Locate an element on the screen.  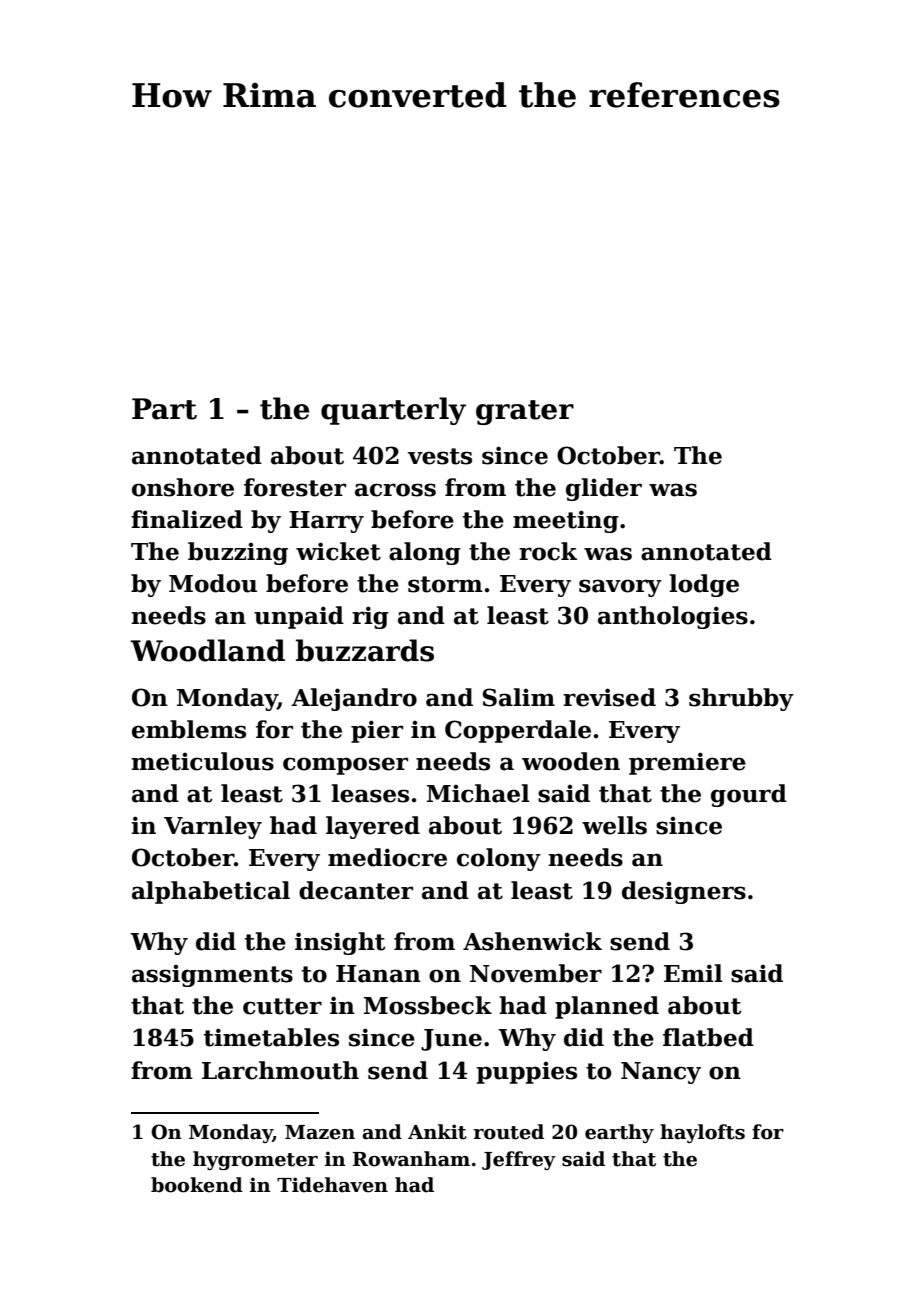
earthy is located at coordinates (619, 1133).
